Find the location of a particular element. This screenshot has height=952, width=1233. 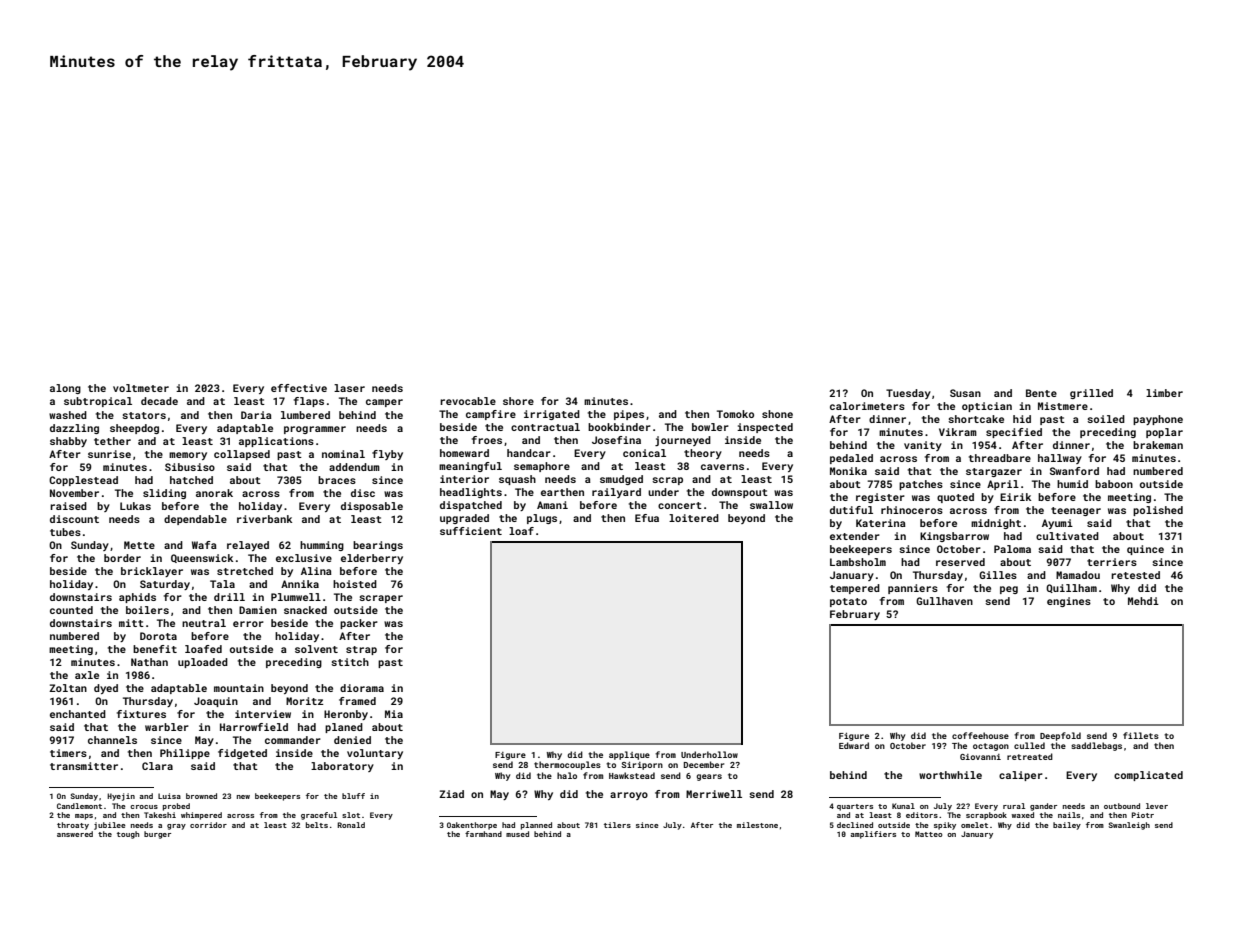

farmhand is located at coordinates (483, 834).
